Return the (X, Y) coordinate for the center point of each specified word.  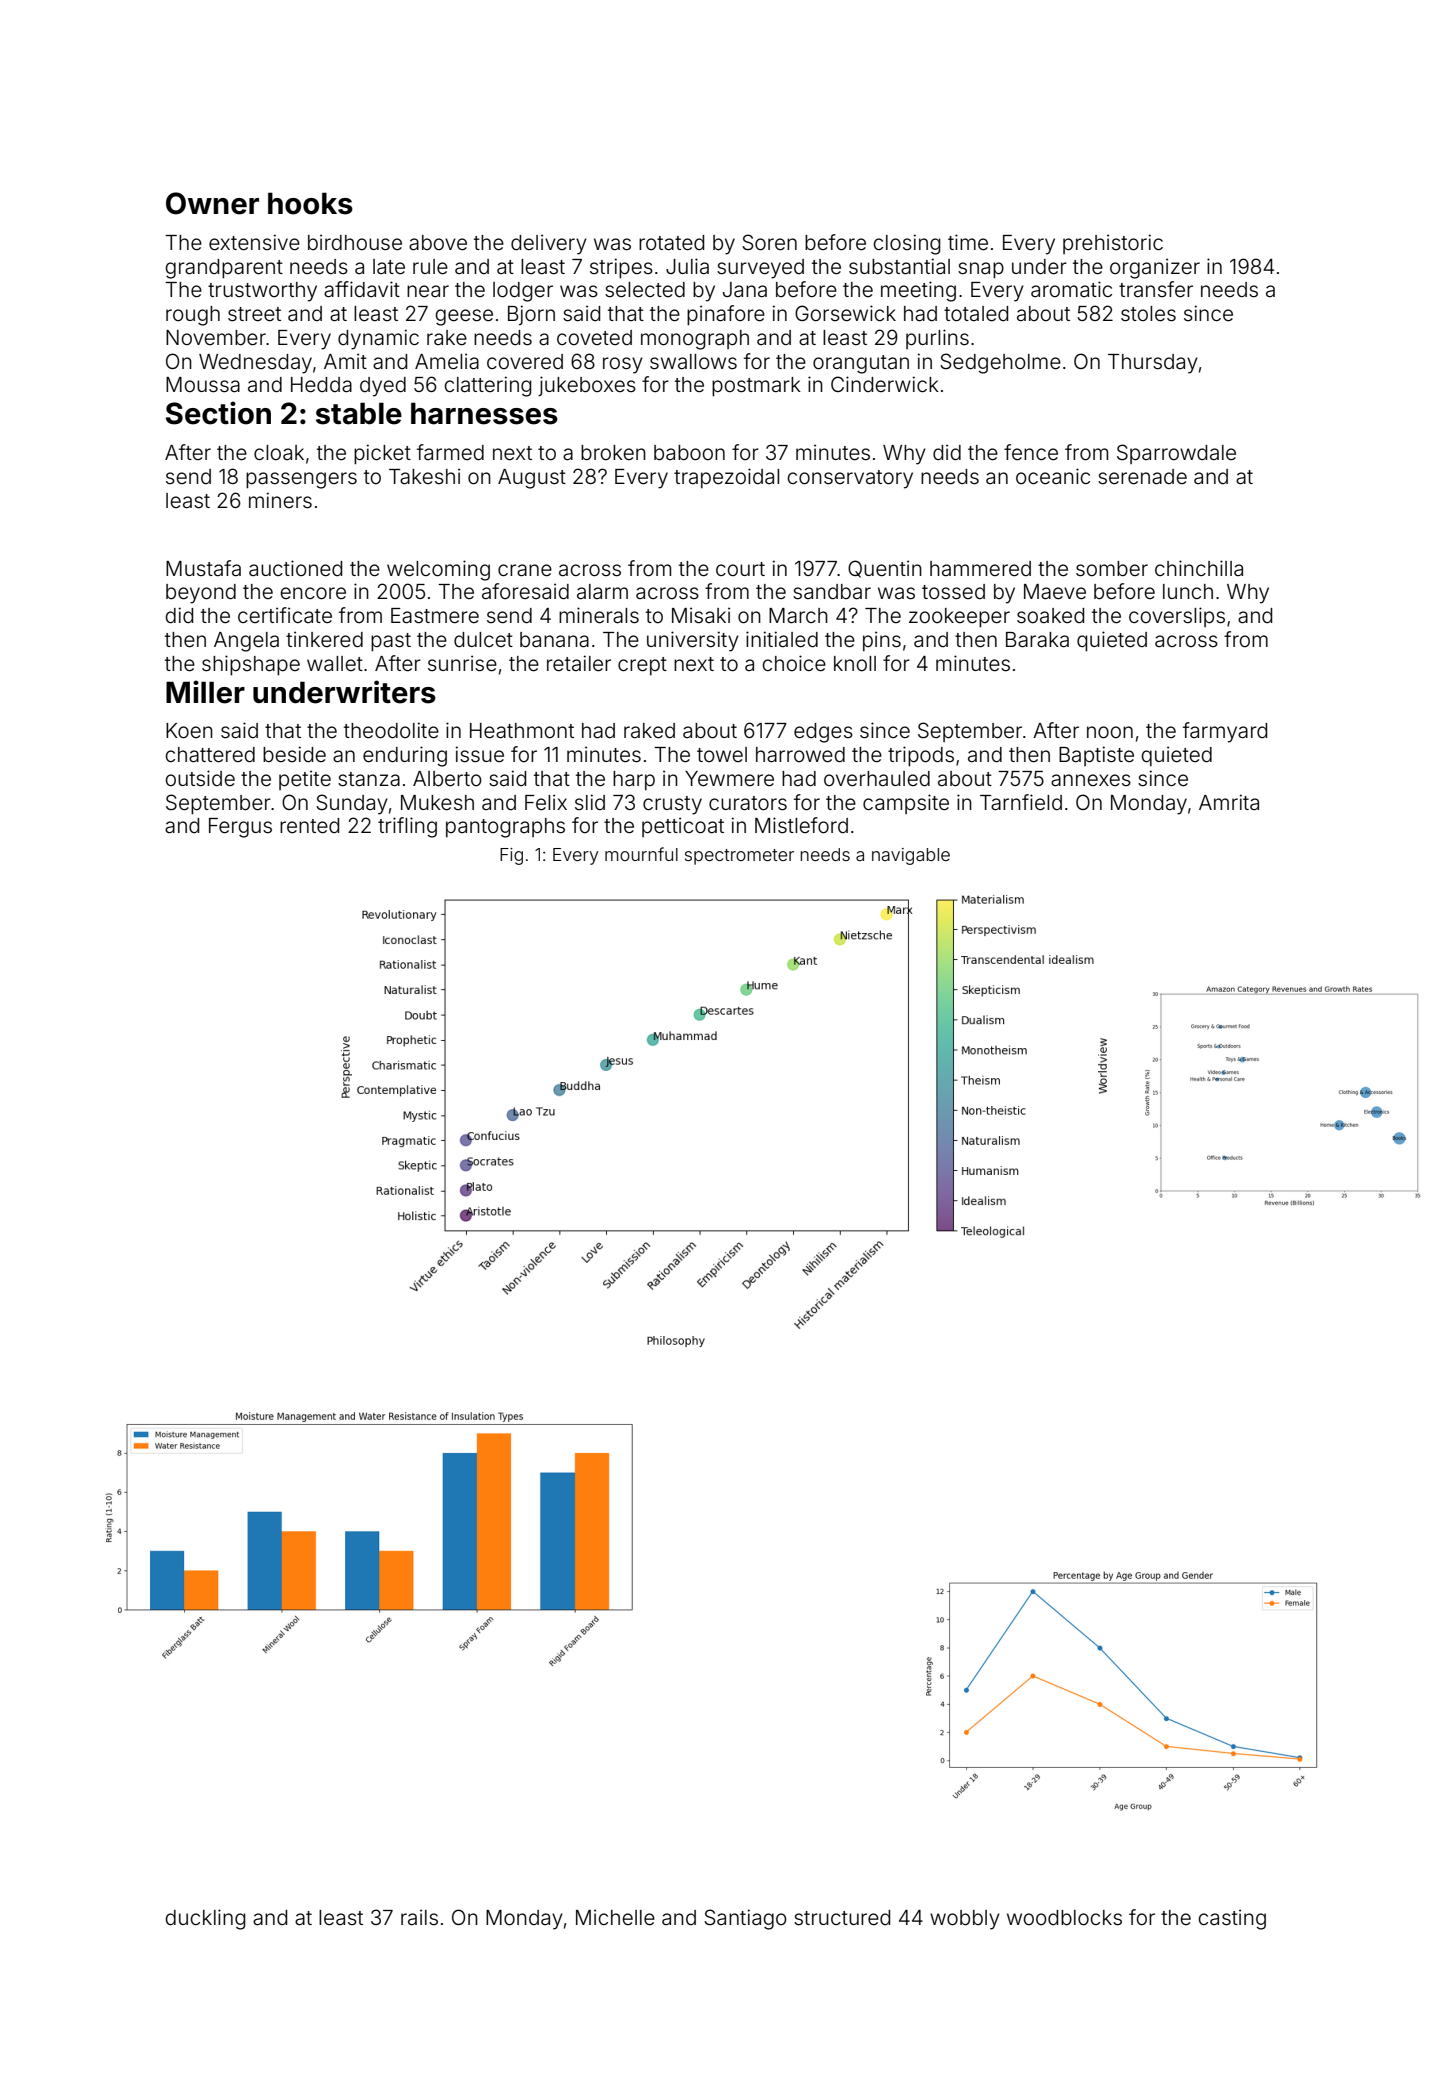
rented (309, 826)
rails (419, 1917)
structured (842, 1918)
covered (525, 361)
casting (1232, 1919)
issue (479, 754)
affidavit (362, 289)
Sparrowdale (1176, 454)
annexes (1091, 780)
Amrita (1229, 802)
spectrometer (739, 857)
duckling (205, 1919)
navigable (911, 856)
